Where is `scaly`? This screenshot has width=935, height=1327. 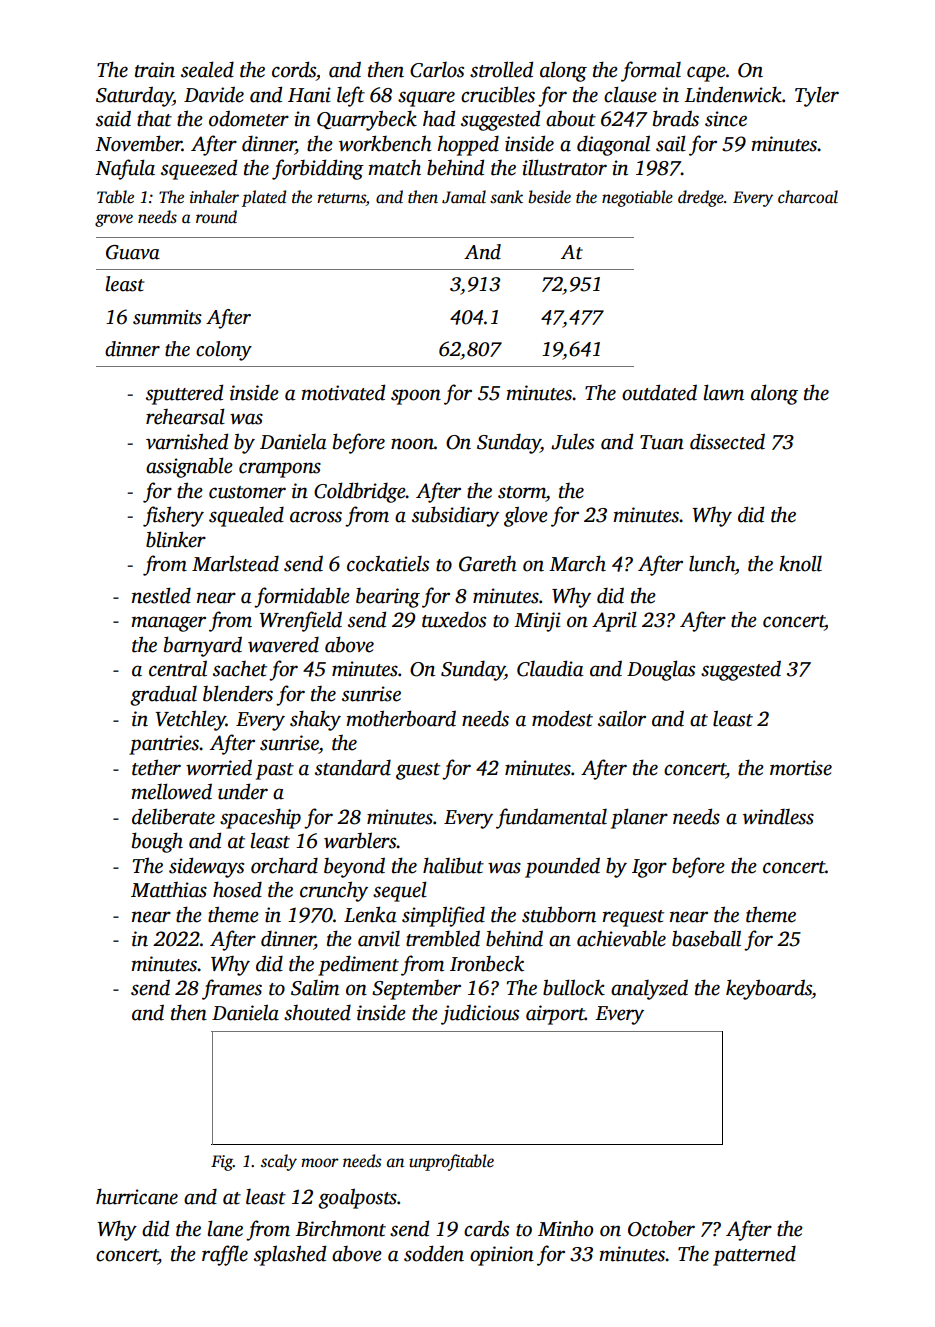 scaly is located at coordinates (279, 1162).
